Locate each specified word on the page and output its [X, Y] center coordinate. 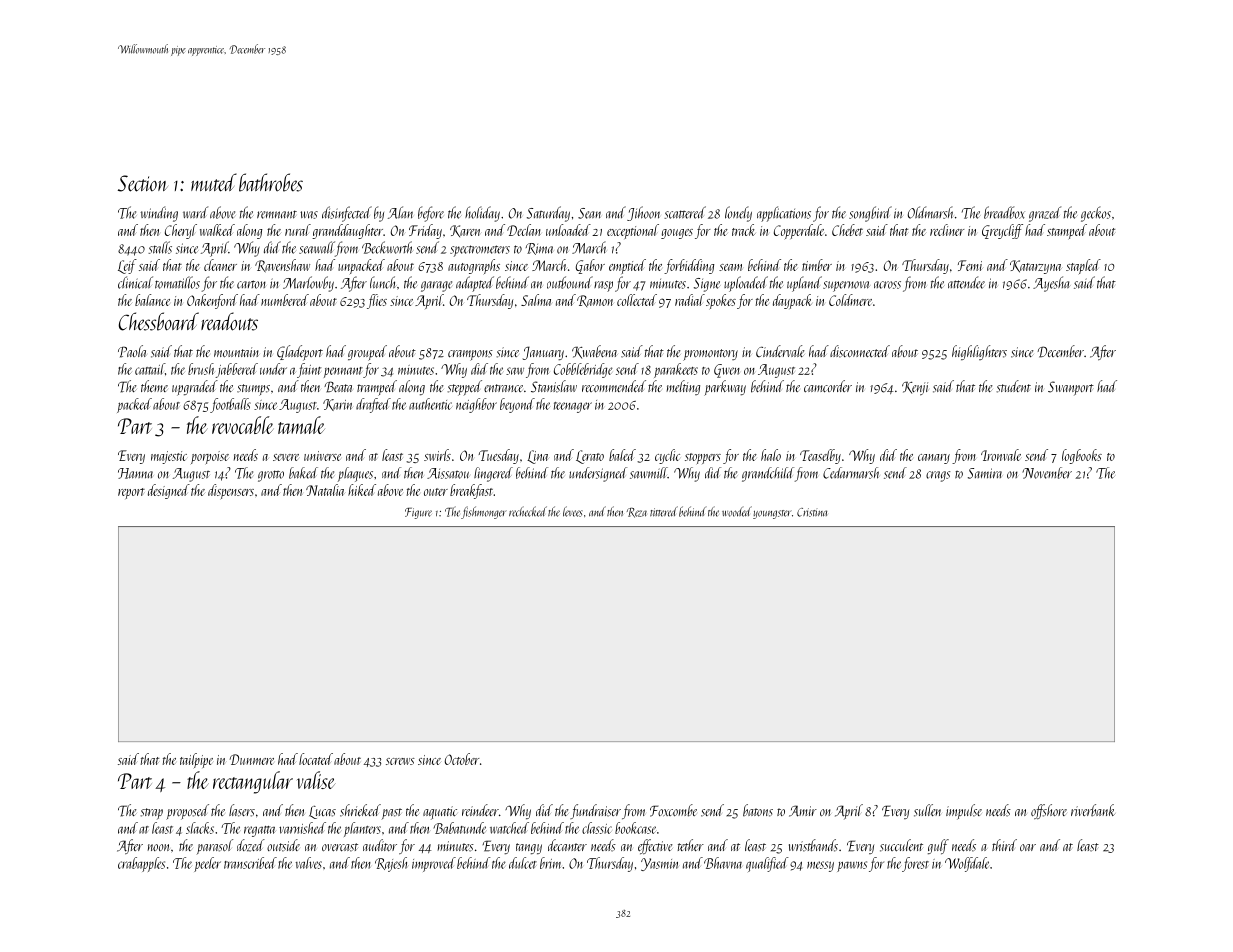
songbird [870, 214]
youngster [772, 514]
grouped [367, 353]
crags [938, 476]
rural [298, 230]
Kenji [915, 388]
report [131, 493]
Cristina [812, 512]
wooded [737, 511]
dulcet [523, 863]
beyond [517, 405]
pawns [852, 866]
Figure [418, 513]
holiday [482, 214]
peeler [207, 864]
